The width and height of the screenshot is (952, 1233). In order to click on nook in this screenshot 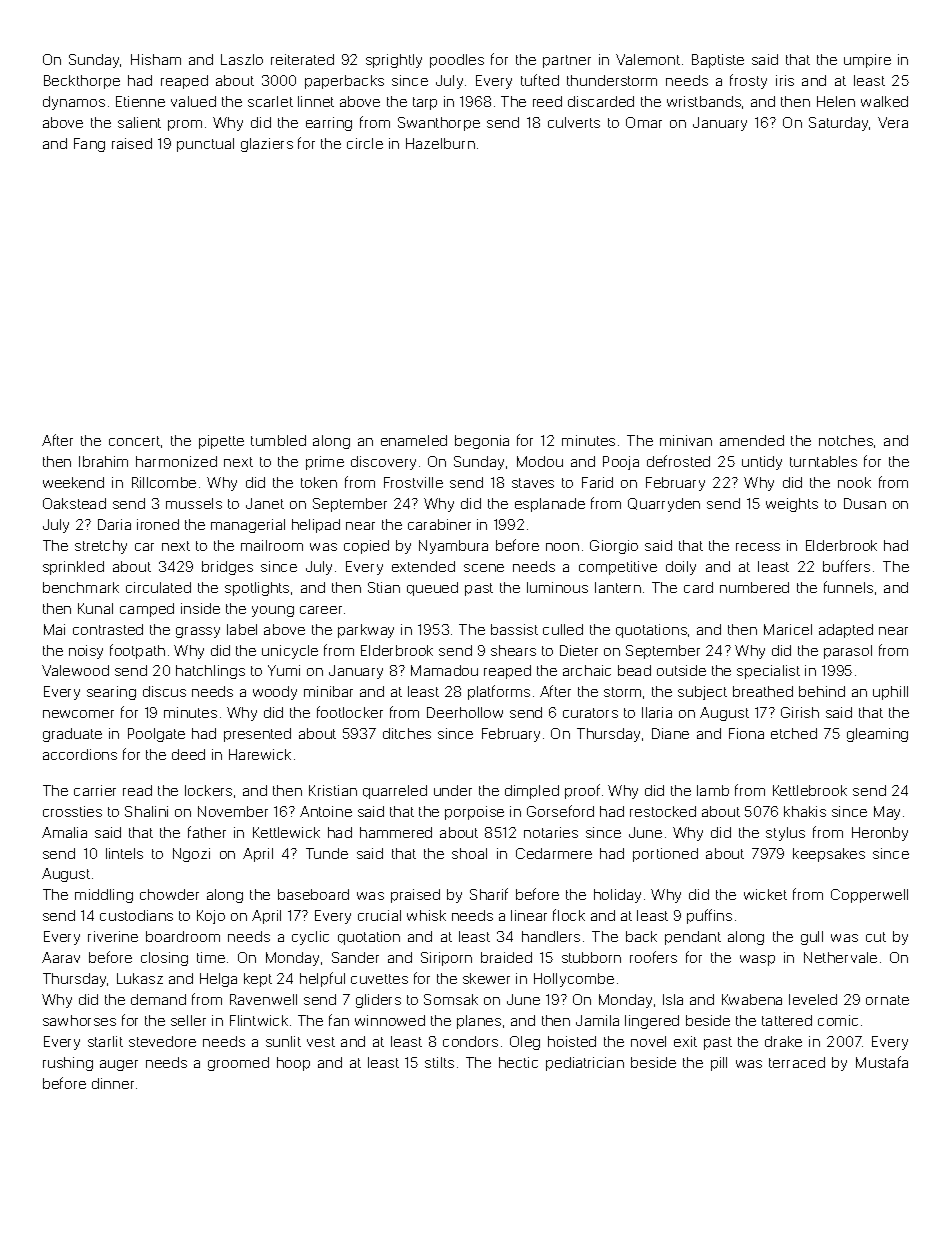, I will do `click(854, 482)`.
